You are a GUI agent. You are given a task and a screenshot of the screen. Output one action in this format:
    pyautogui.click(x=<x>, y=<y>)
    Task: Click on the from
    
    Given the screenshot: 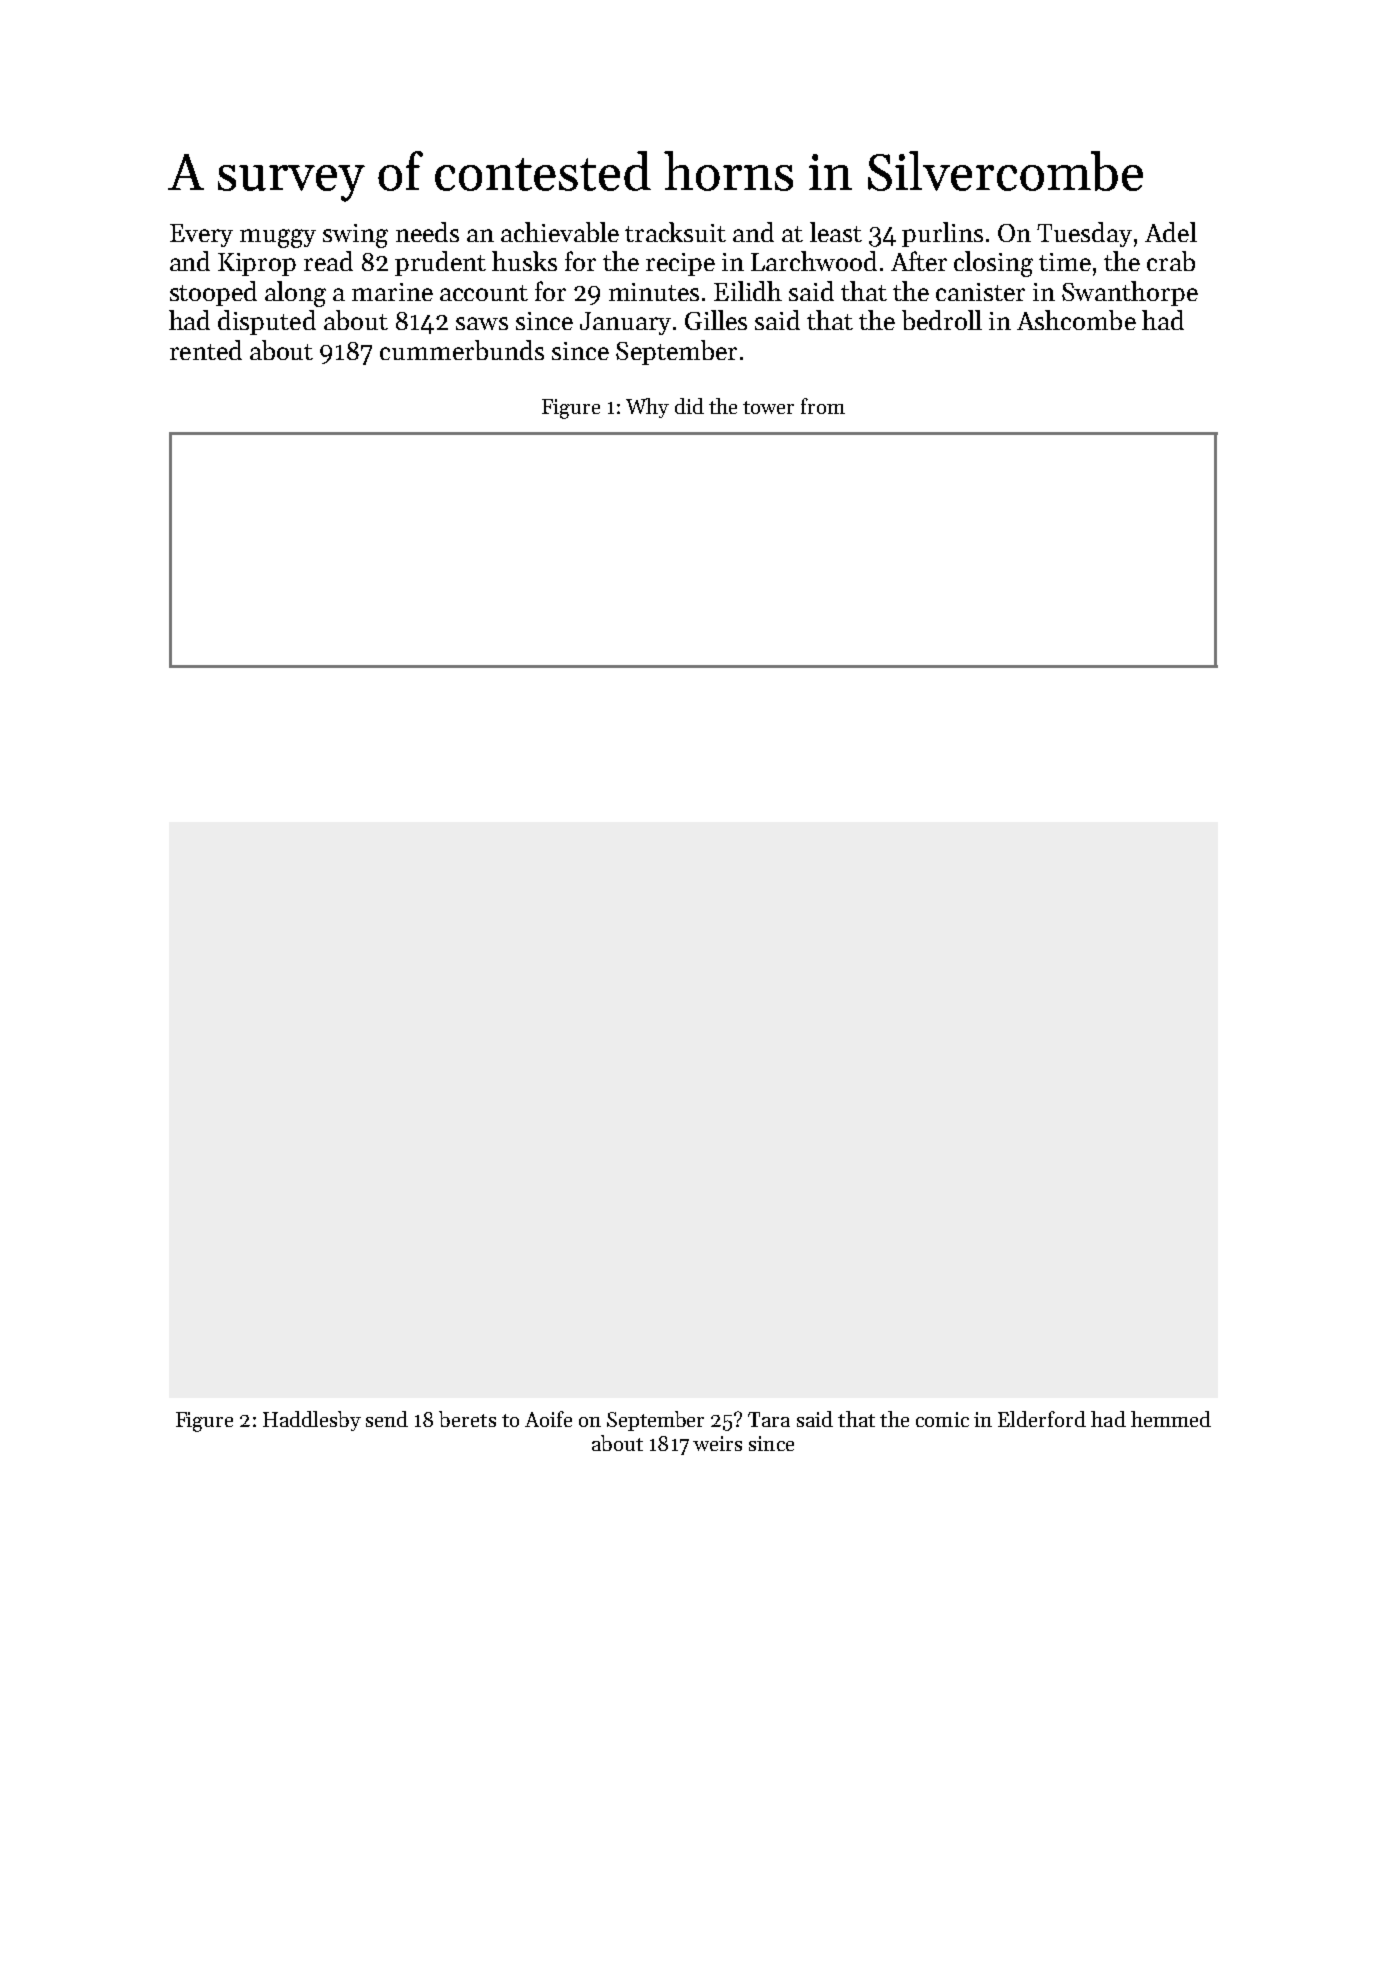 What is the action you would take?
    pyautogui.click(x=823, y=406)
